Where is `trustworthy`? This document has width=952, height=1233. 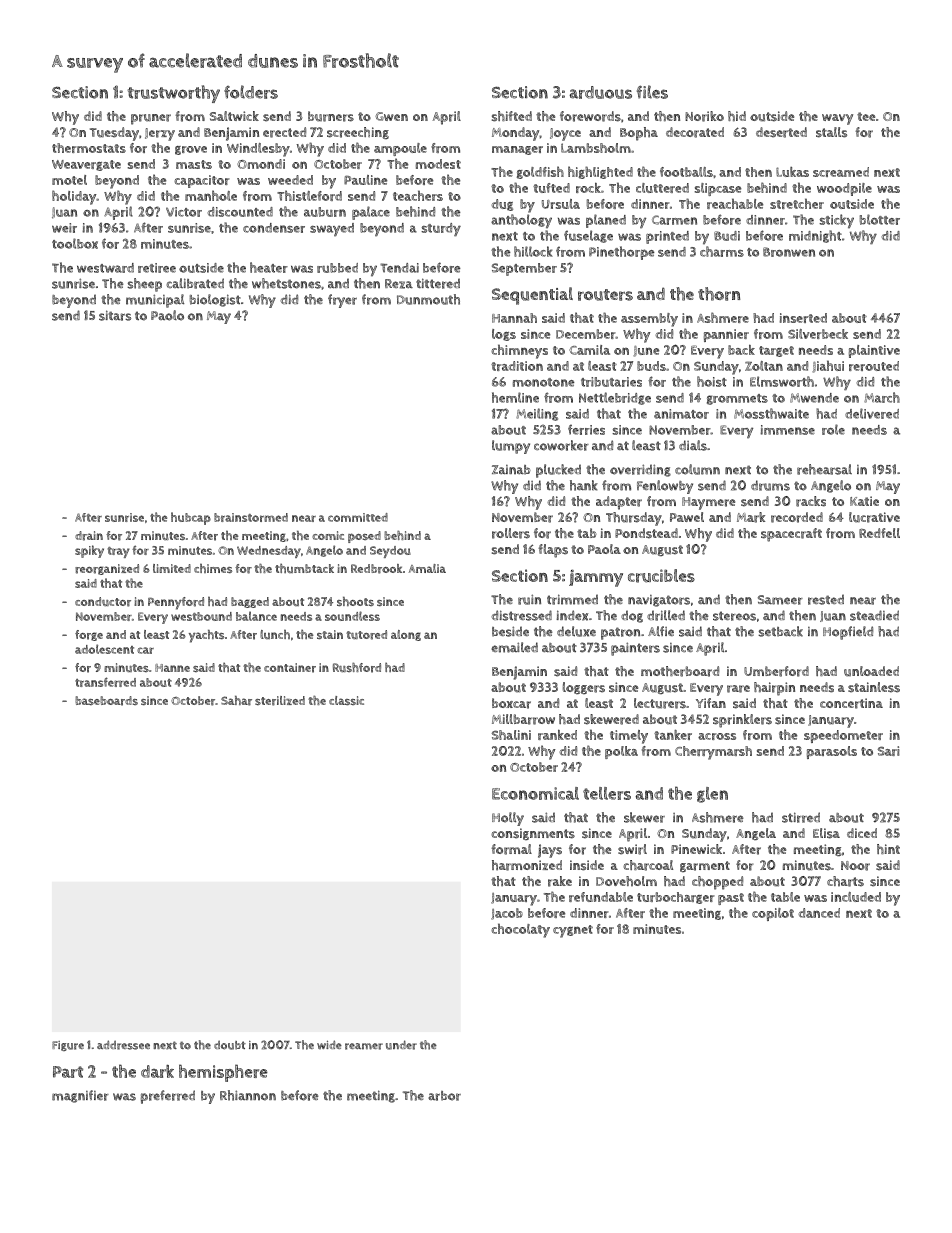 trustworthy is located at coordinates (174, 94).
